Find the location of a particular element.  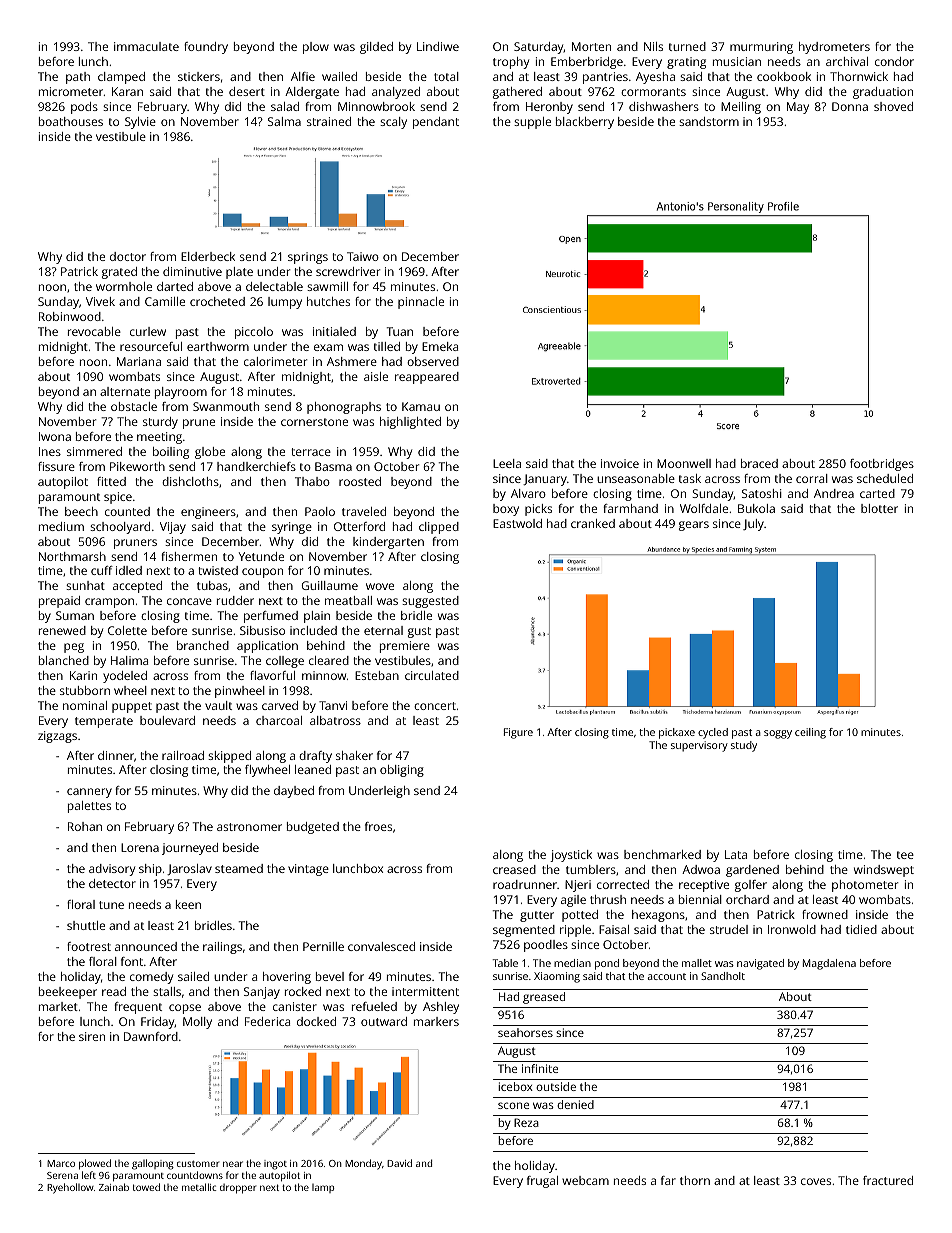

Kamau is located at coordinates (421, 406).
